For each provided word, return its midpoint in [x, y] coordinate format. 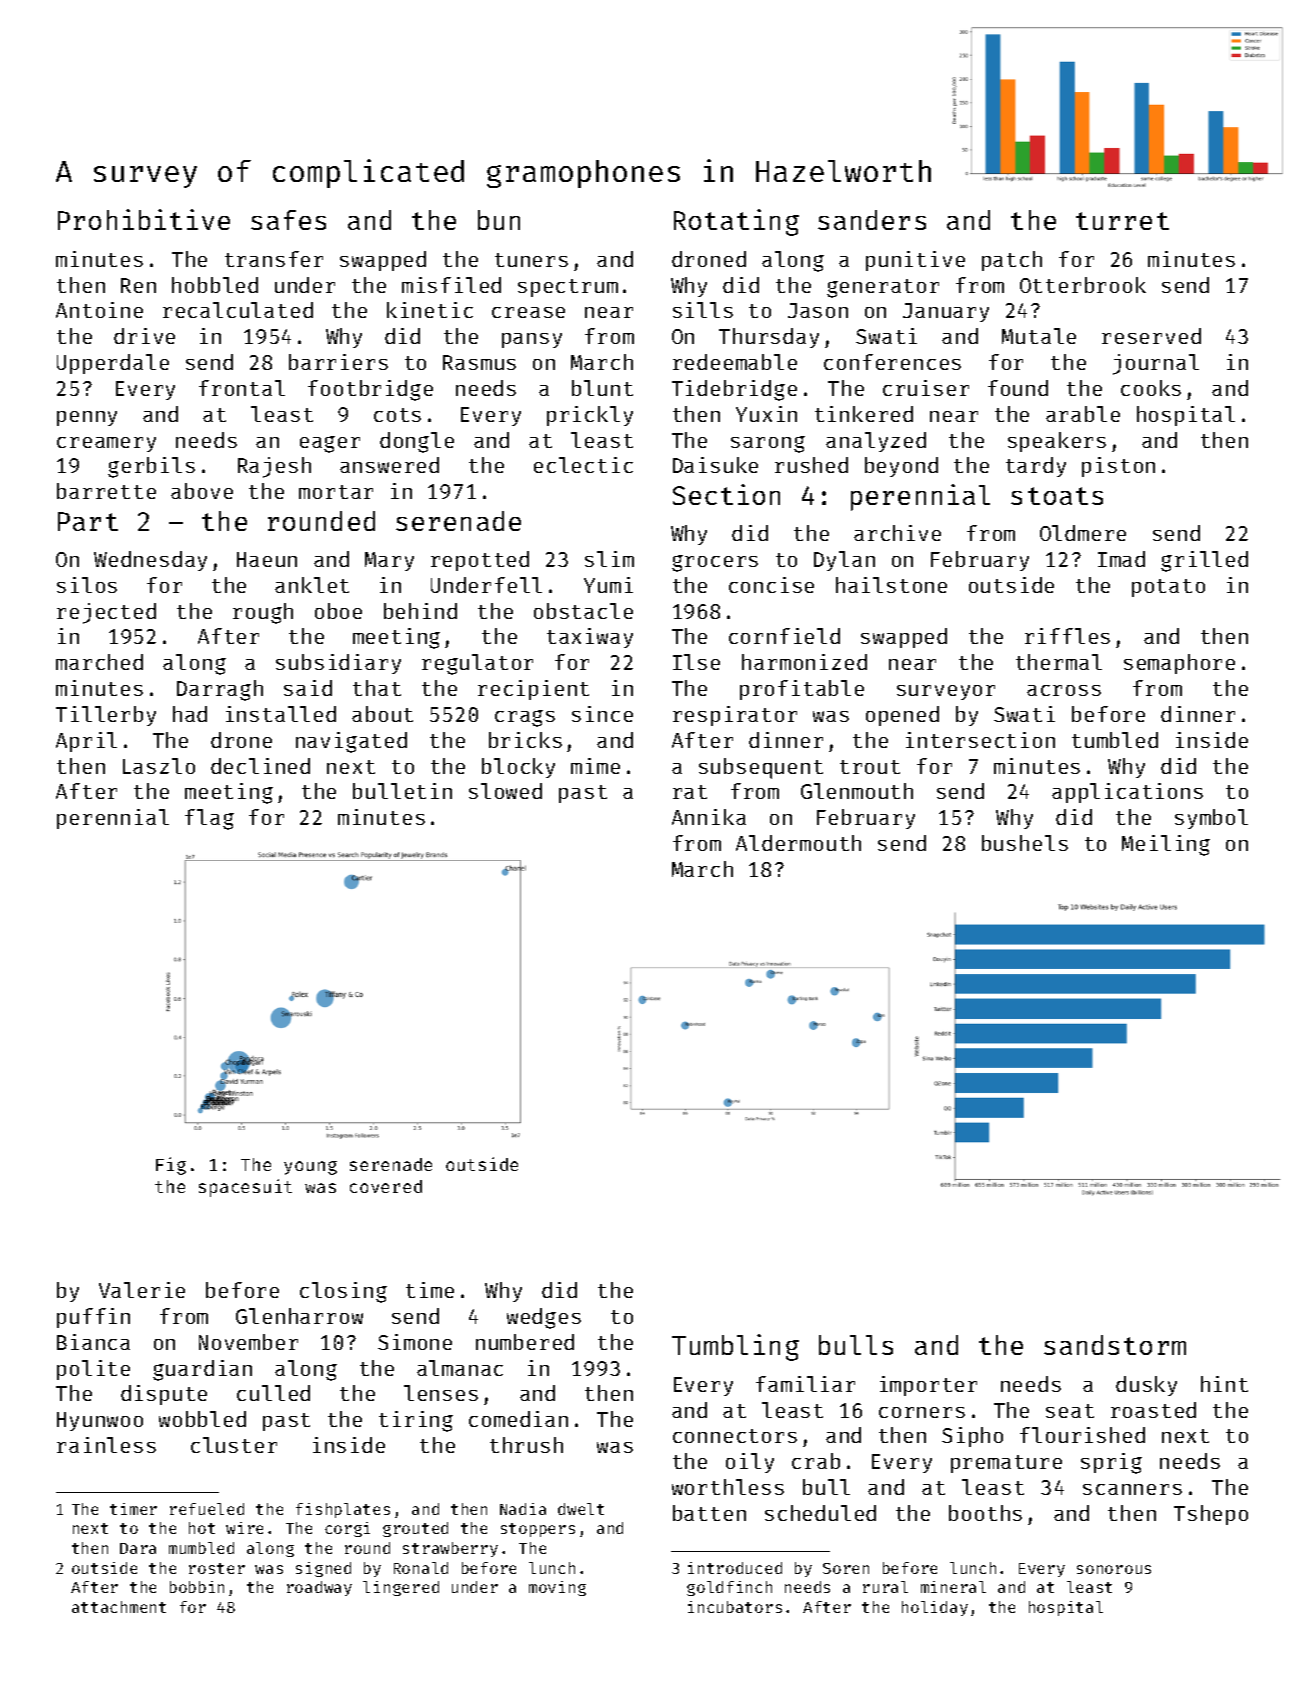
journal [1156, 364]
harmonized [804, 662]
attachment [119, 1607]
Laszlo [159, 766]
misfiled [451, 285]
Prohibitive [144, 219]
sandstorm [1115, 1345]
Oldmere [1083, 533]
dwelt [581, 1509]
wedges [544, 1318]
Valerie [142, 1290]
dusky [1146, 1386]
